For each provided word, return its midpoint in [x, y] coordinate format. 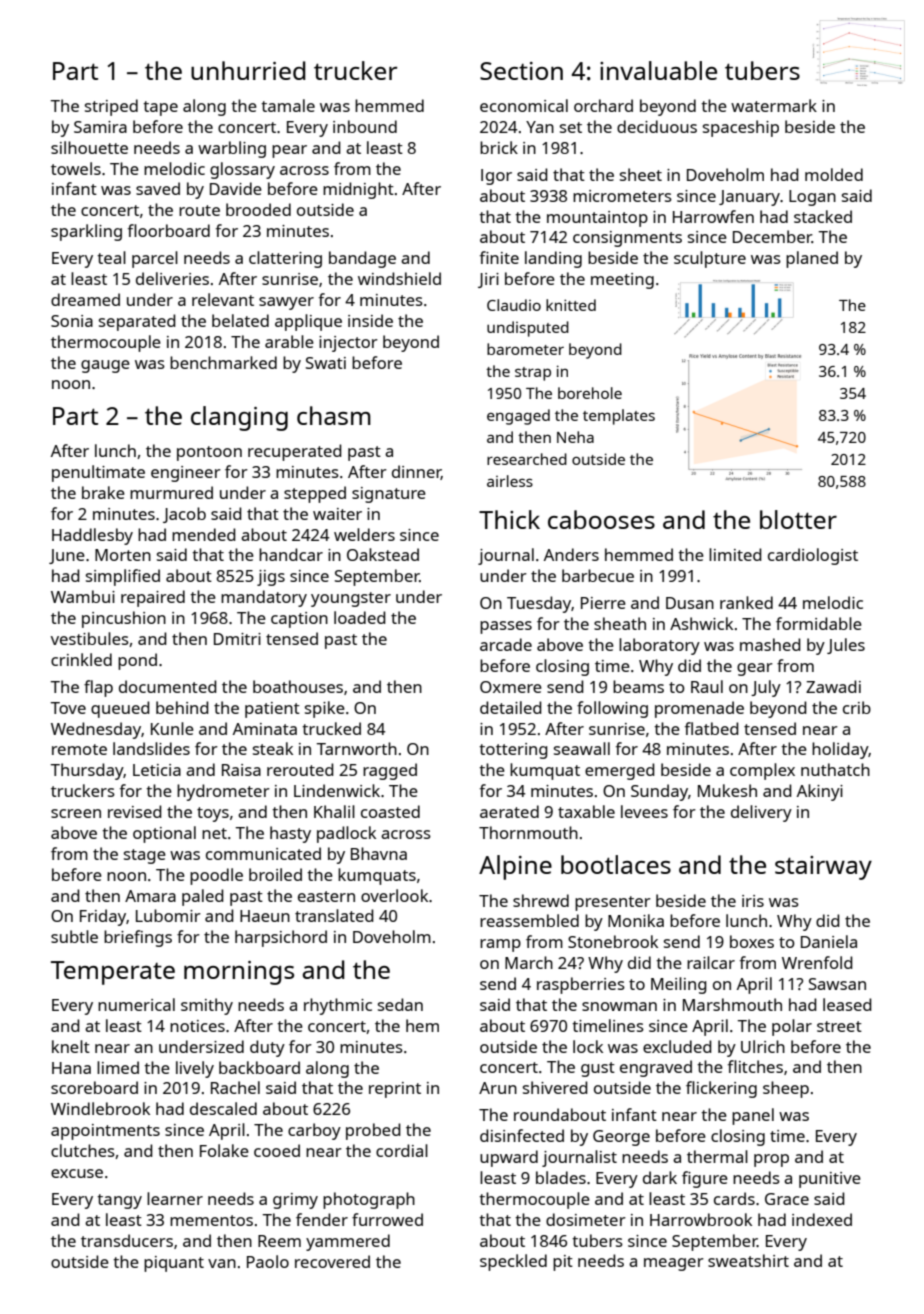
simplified [123, 577]
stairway [823, 868]
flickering [721, 1089]
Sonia [72, 321]
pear [289, 151]
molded [834, 174]
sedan [400, 1004]
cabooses [601, 519]
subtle [74, 936]
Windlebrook [100, 1108]
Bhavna [379, 853]
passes [506, 627]
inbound [365, 126]
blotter [798, 519]
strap [533, 374]
